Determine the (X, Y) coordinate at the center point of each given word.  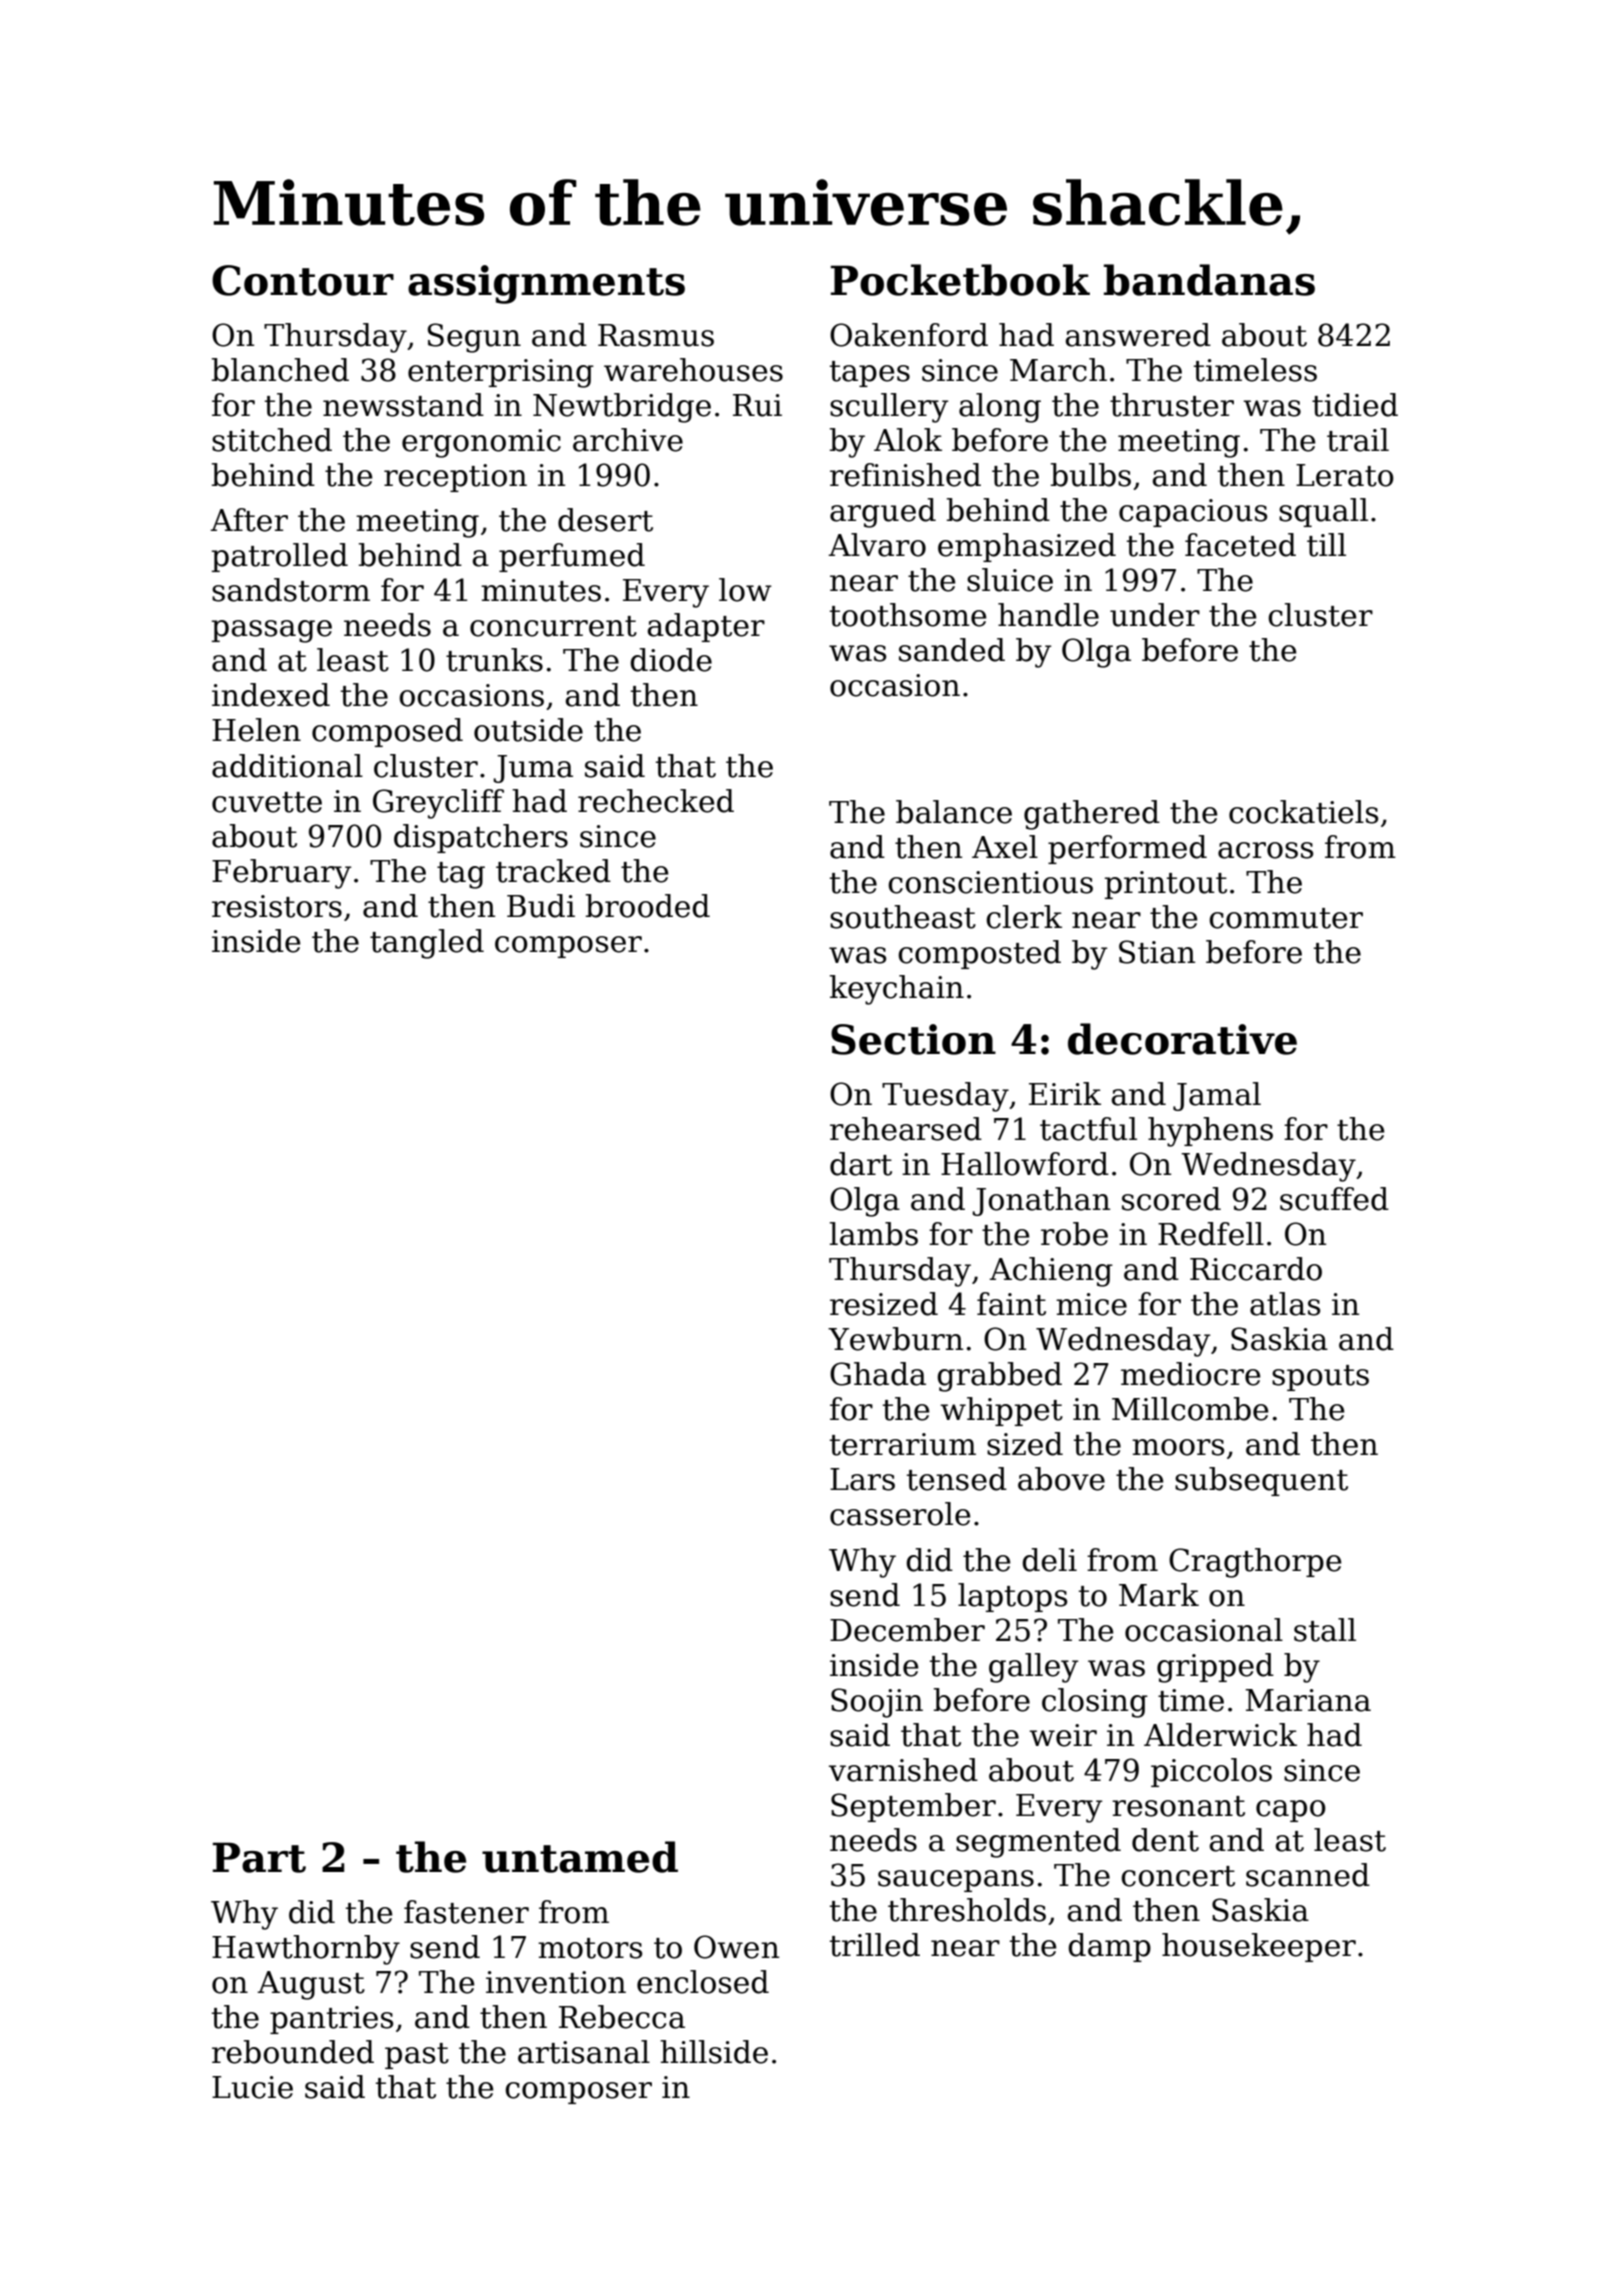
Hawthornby (306, 1950)
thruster (1172, 405)
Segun (474, 338)
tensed (957, 1479)
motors (590, 1948)
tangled (427, 944)
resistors (277, 906)
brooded (648, 906)
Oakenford (909, 335)
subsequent (1261, 1481)
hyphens (1210, 1132)
